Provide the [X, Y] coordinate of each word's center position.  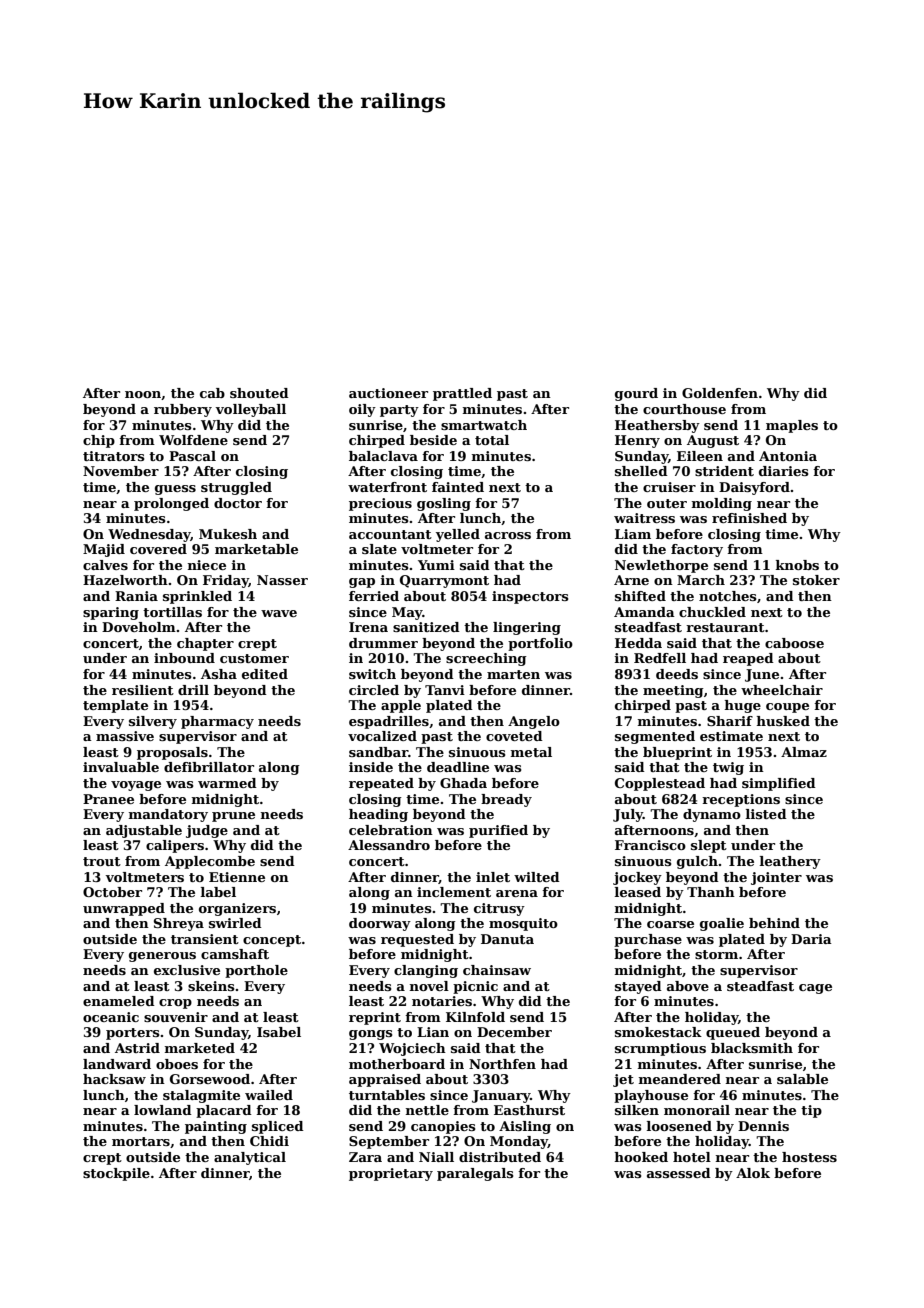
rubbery [183, 410]
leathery [790, 862]
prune [233, 817]
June [762, 675]
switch [372, 674]
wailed [269, 1095]
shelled [641, 471]
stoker [816, 580]
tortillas [172, 612]
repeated [381, 784]
